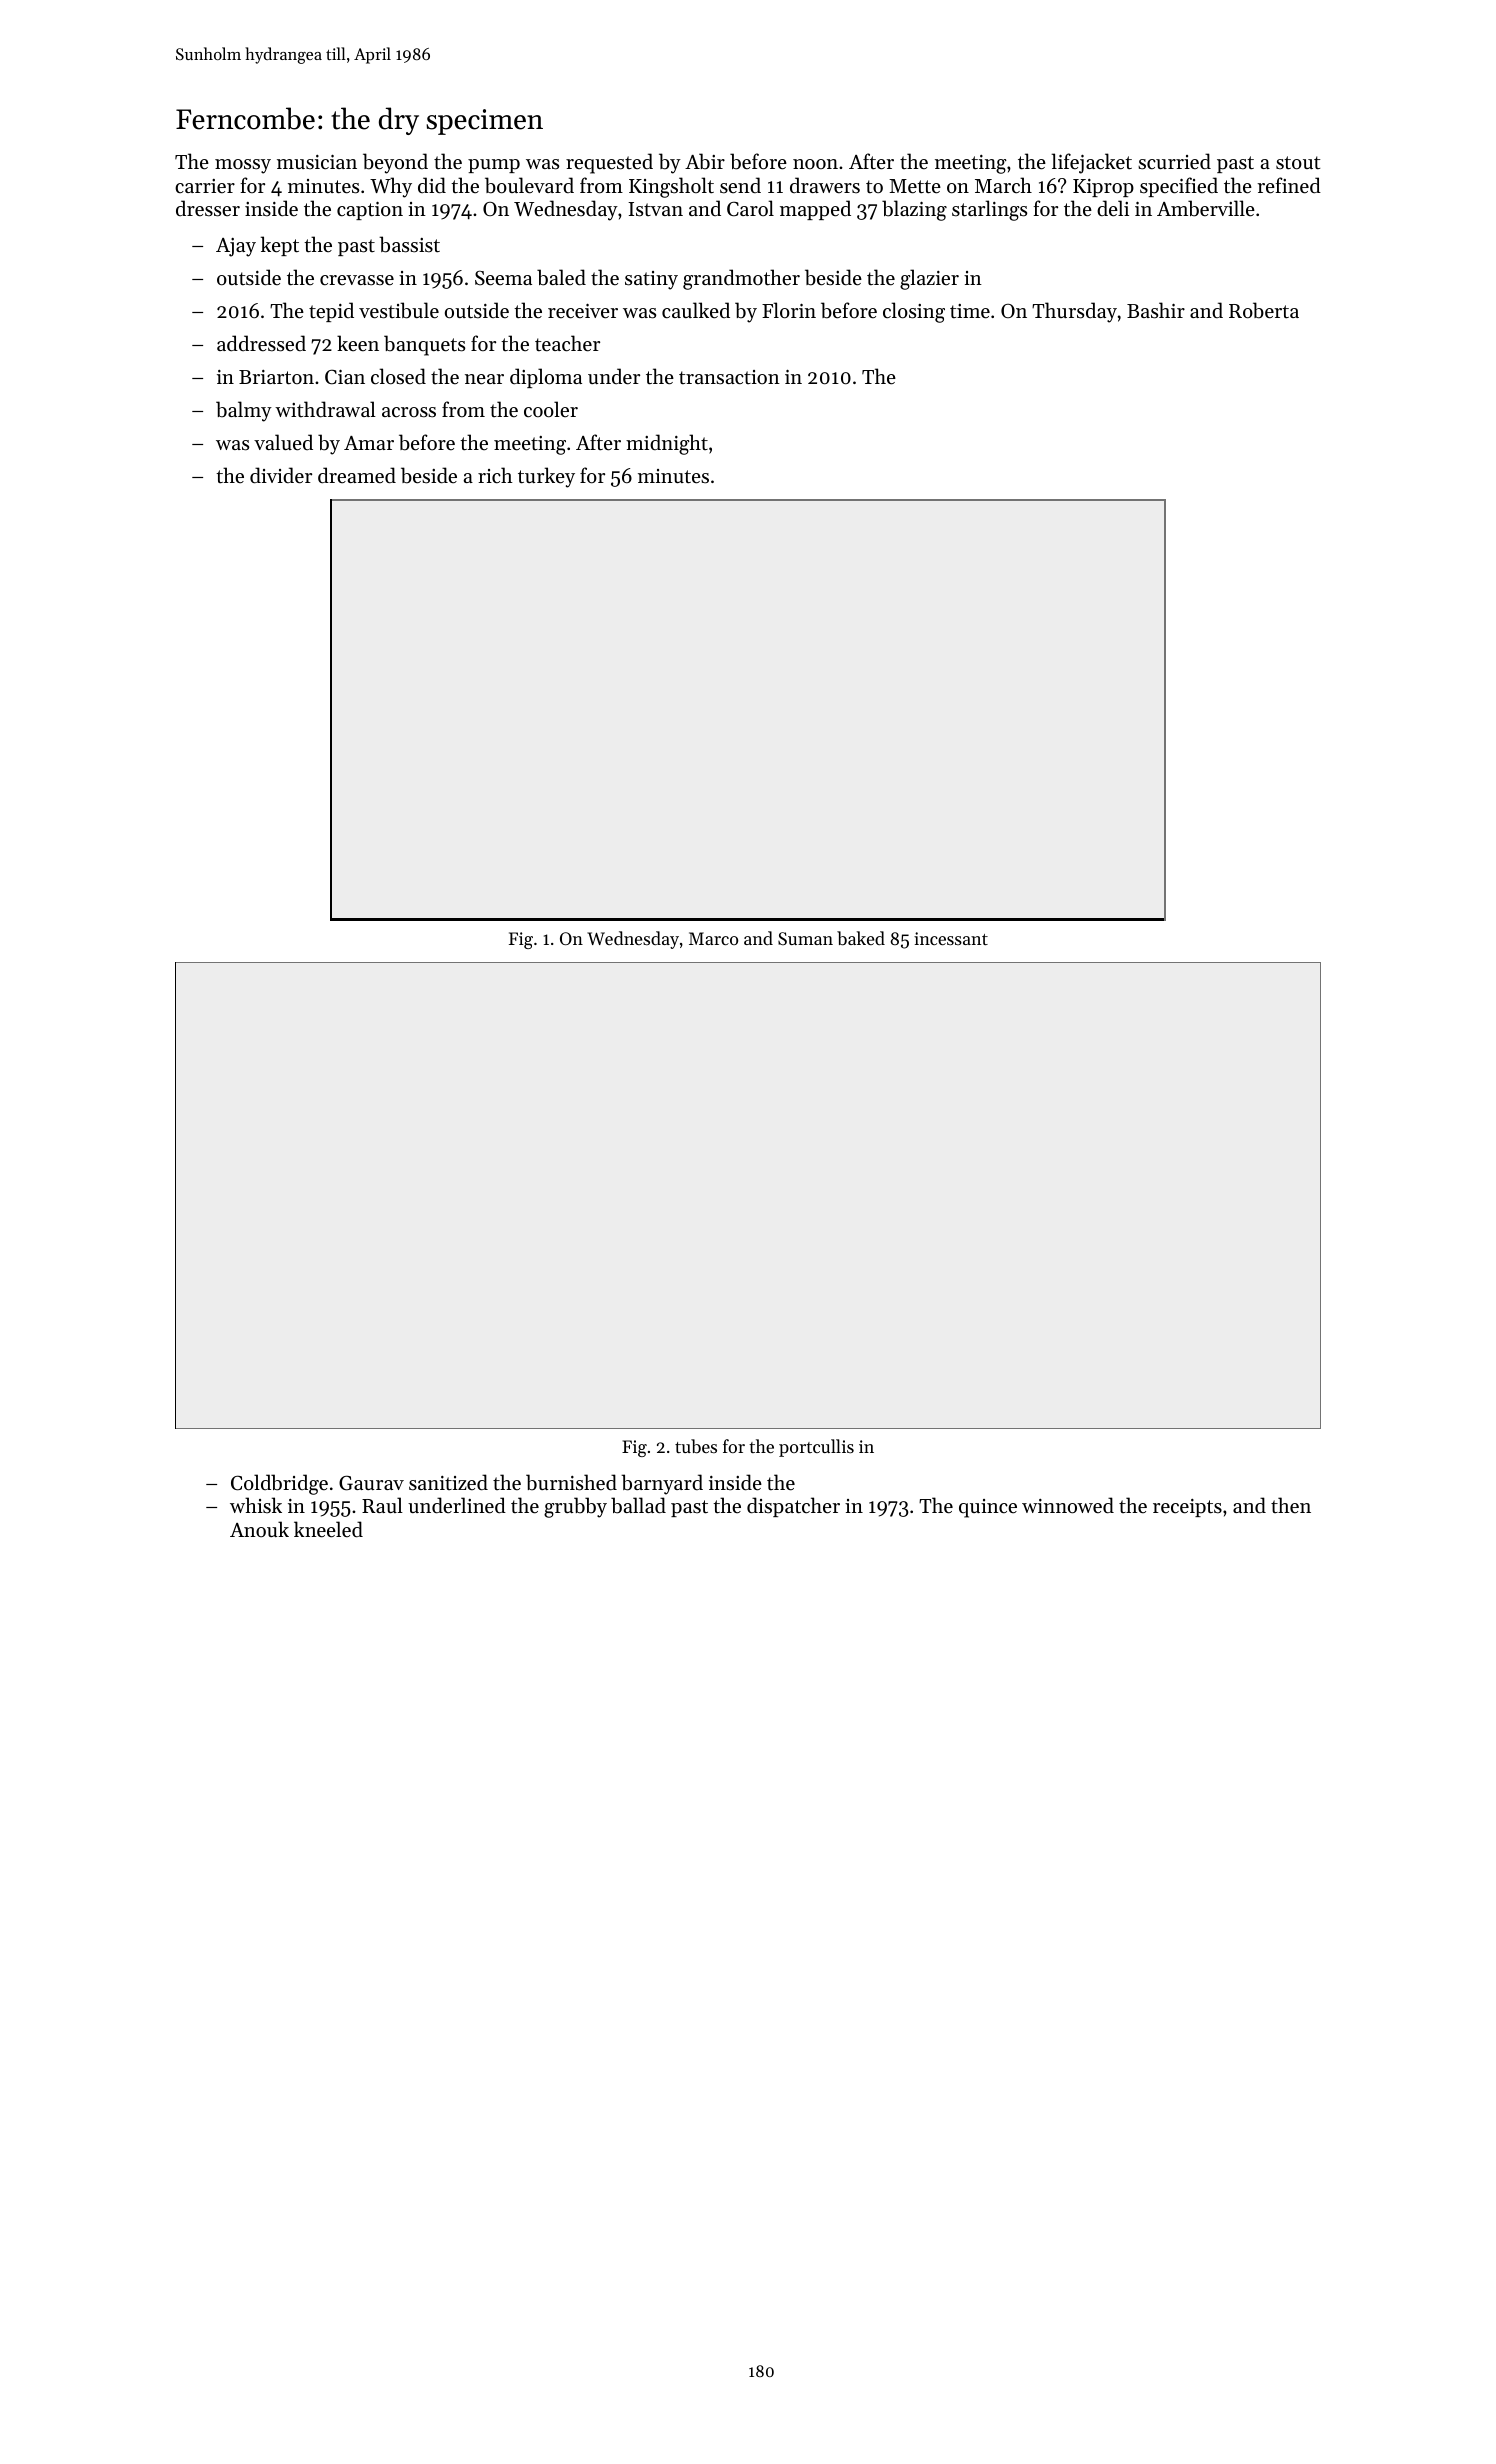 This screenshot has height=2464, width=1496. Describe the element at coordinates (546, 477) in the screenshot. I see `turkey` at that location.
